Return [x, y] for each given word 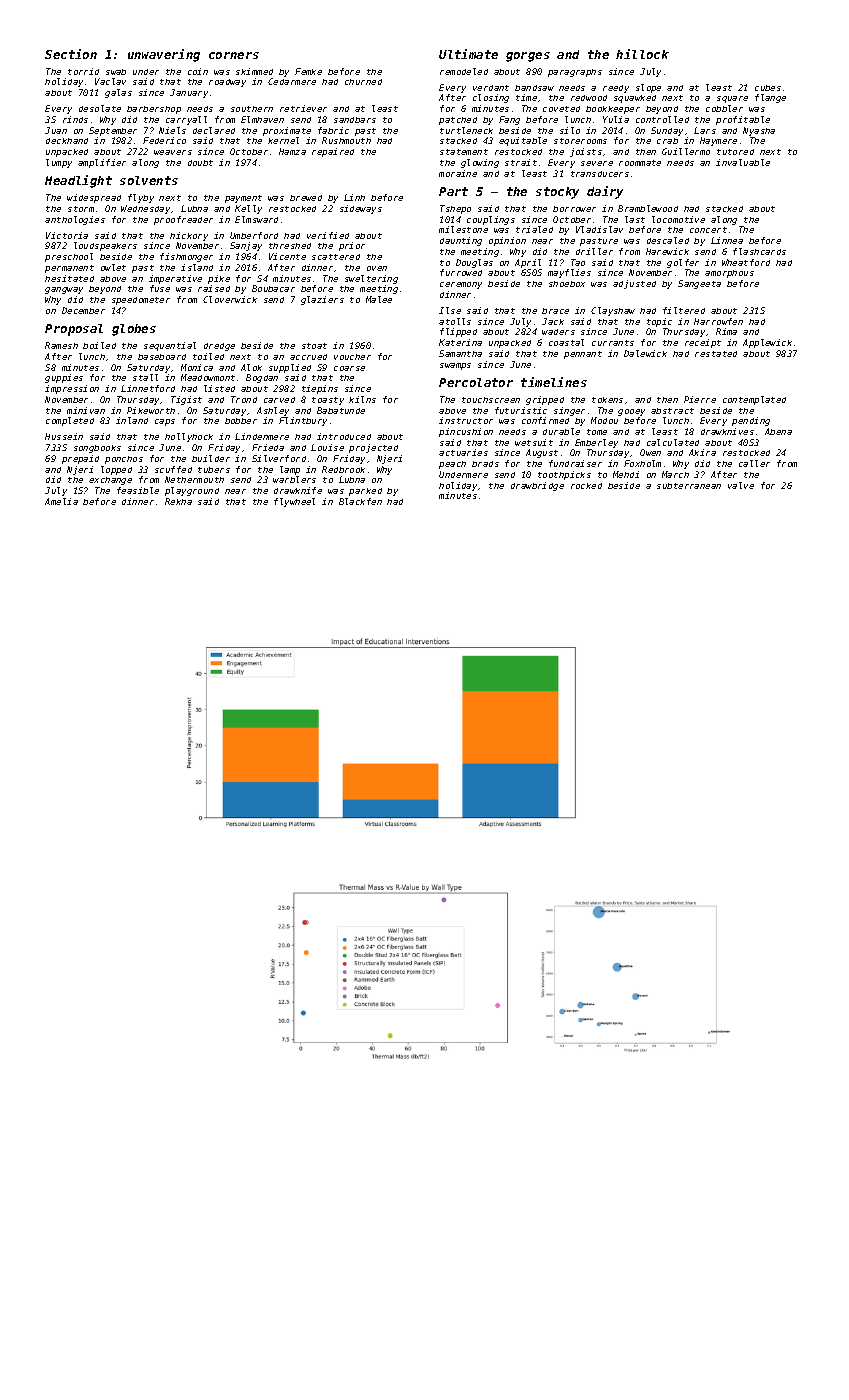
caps [165, 422]
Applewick [767, 343]
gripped [545, 400]
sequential [170, 346]
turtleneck [466, 130]
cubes [768, 88]
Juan [56, 130]
